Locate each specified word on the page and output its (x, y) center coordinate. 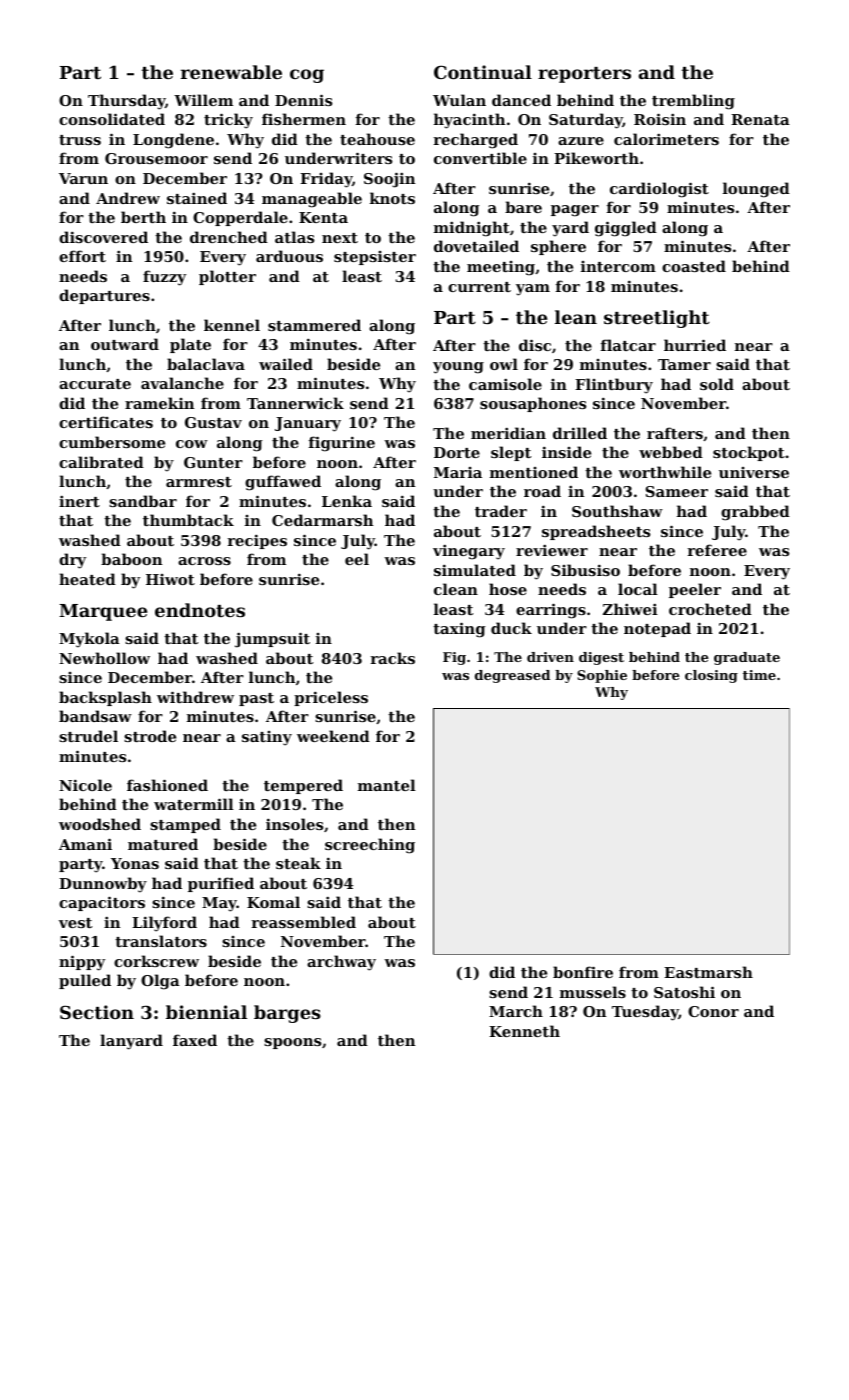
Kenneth (524, 1031)
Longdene (173, 141)
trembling (693, 102)
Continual (483, 72)
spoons (292, 1043)
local (638, 589)
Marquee (103, 612)
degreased (512, 676)
